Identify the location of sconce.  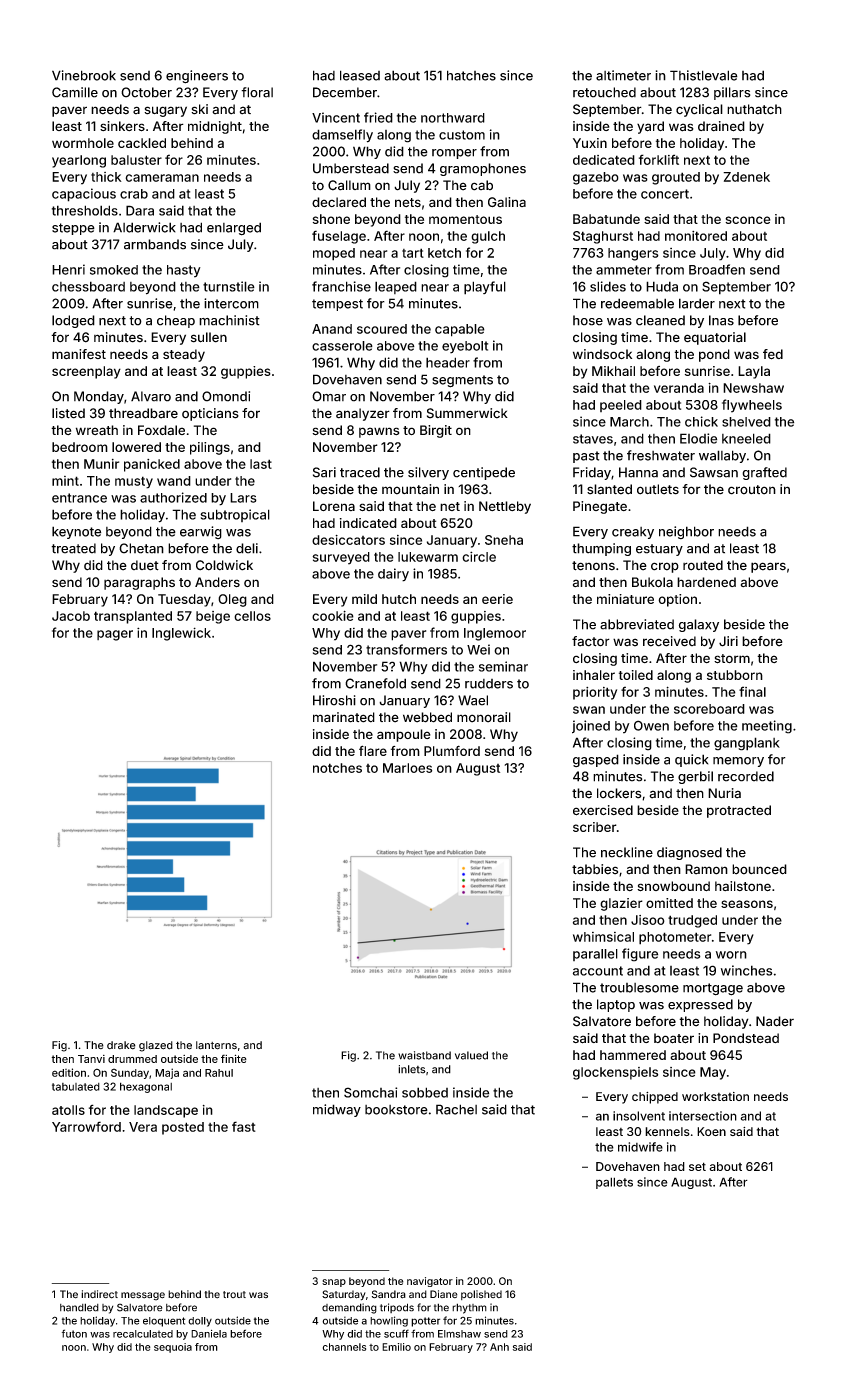
(748, 220).
